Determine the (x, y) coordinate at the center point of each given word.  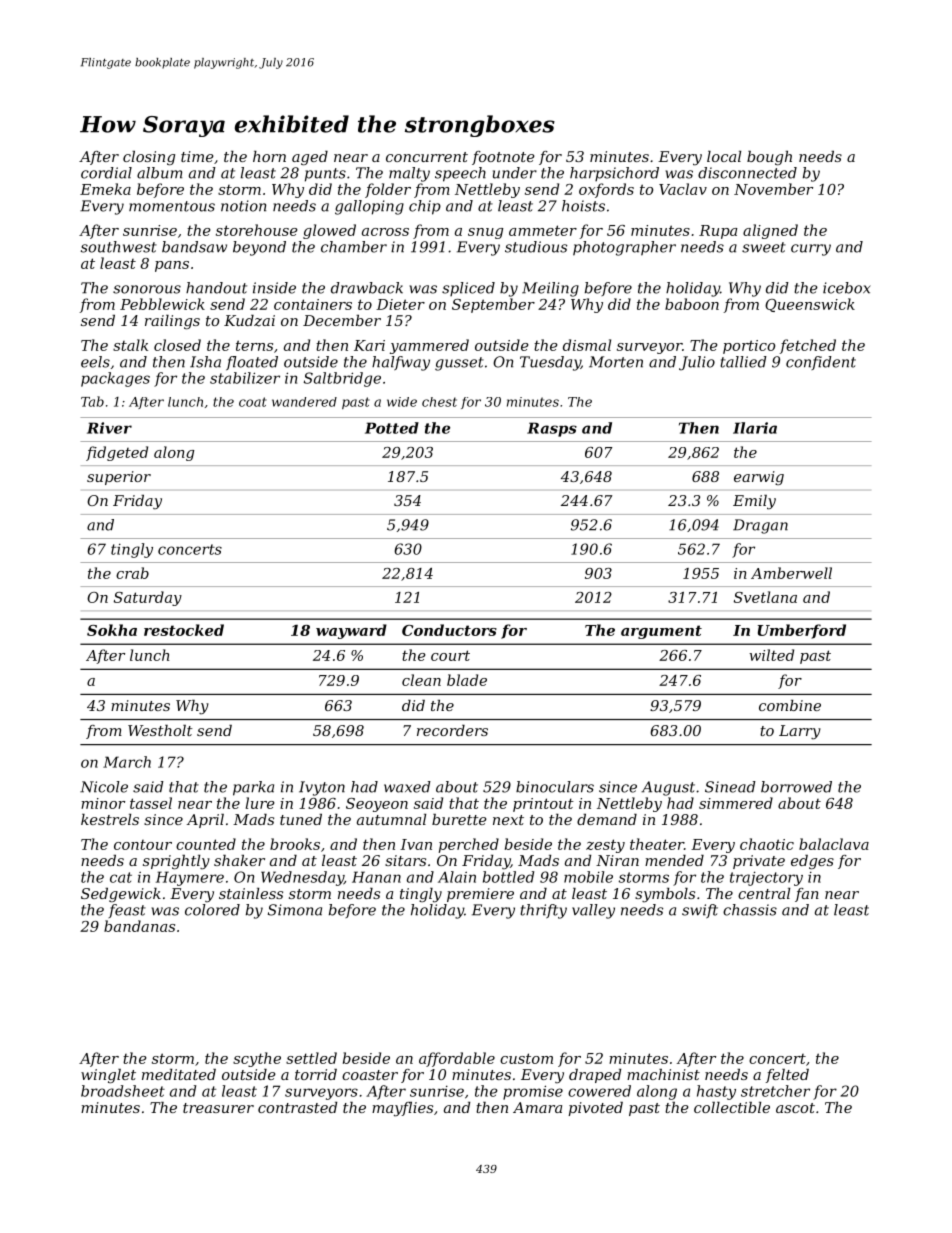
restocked (184, 630)
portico (749, 347)
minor (103, 803)
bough (769, 158)
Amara (537, 1107)
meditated (179, 1074)
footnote (503, 158)
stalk (130, 345)
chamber (354, 247)
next (508, 820)
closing (149, 158)
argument (661, 632)
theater (657, 844)
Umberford (802, 631)
